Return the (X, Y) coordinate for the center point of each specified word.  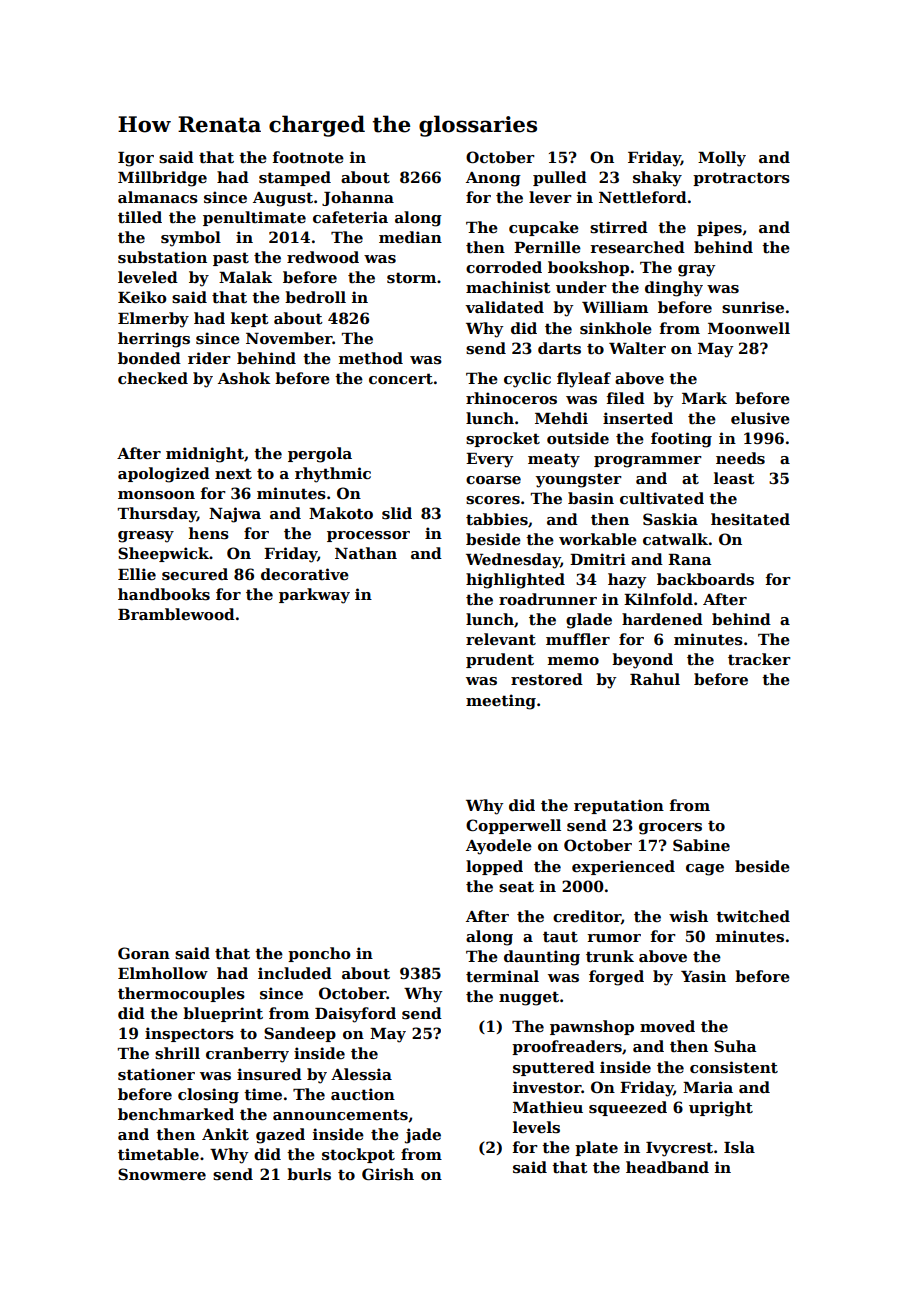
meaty (554, 460)
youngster (579, 480)
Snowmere (162, 1174)
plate (596, 1148)
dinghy (674, 289)
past (231, 259)
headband (667, 1167)
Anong (493, 179)
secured (195, 574)
